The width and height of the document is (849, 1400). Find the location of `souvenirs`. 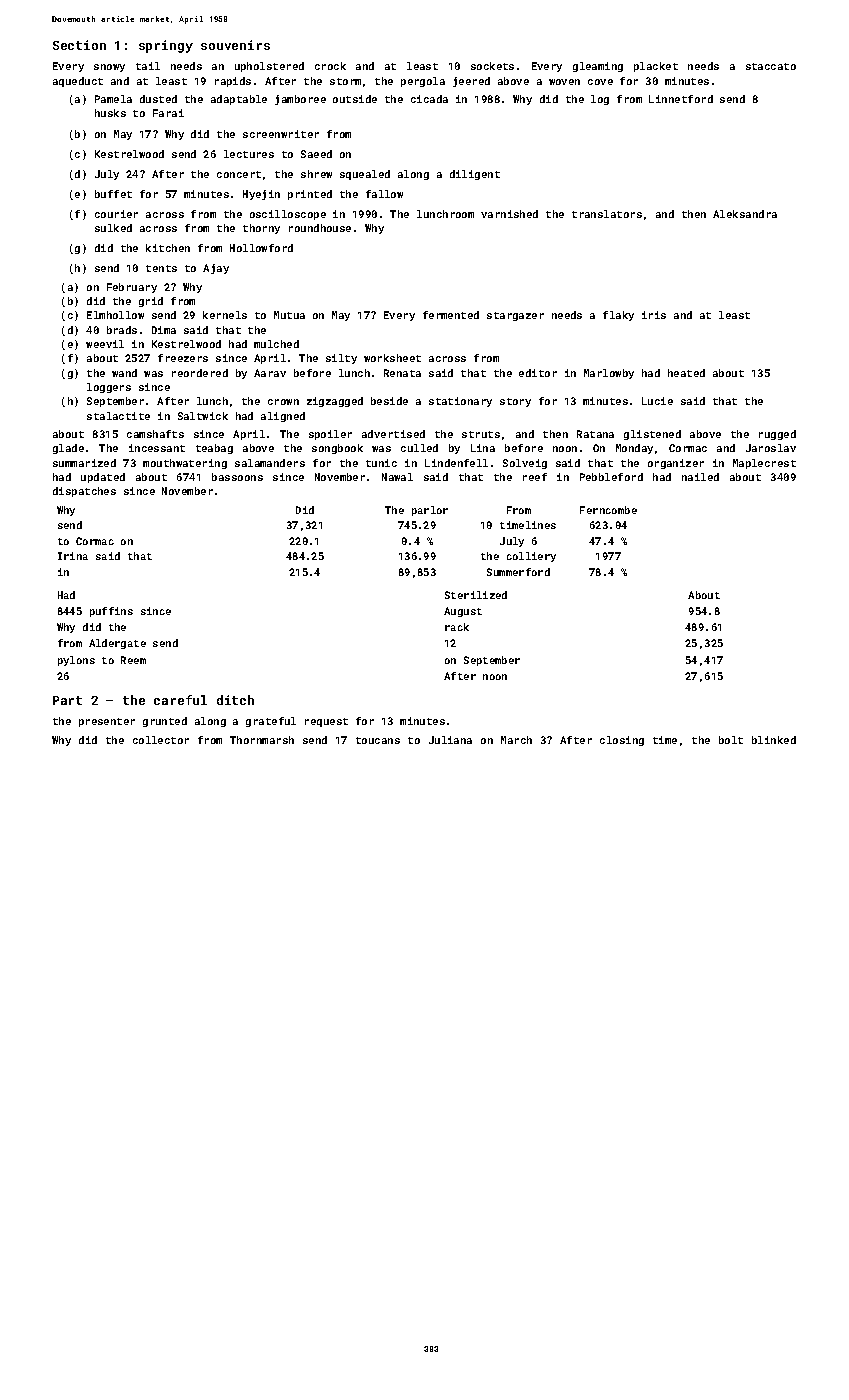

souvenirs is located at coordinates (235, 45).
